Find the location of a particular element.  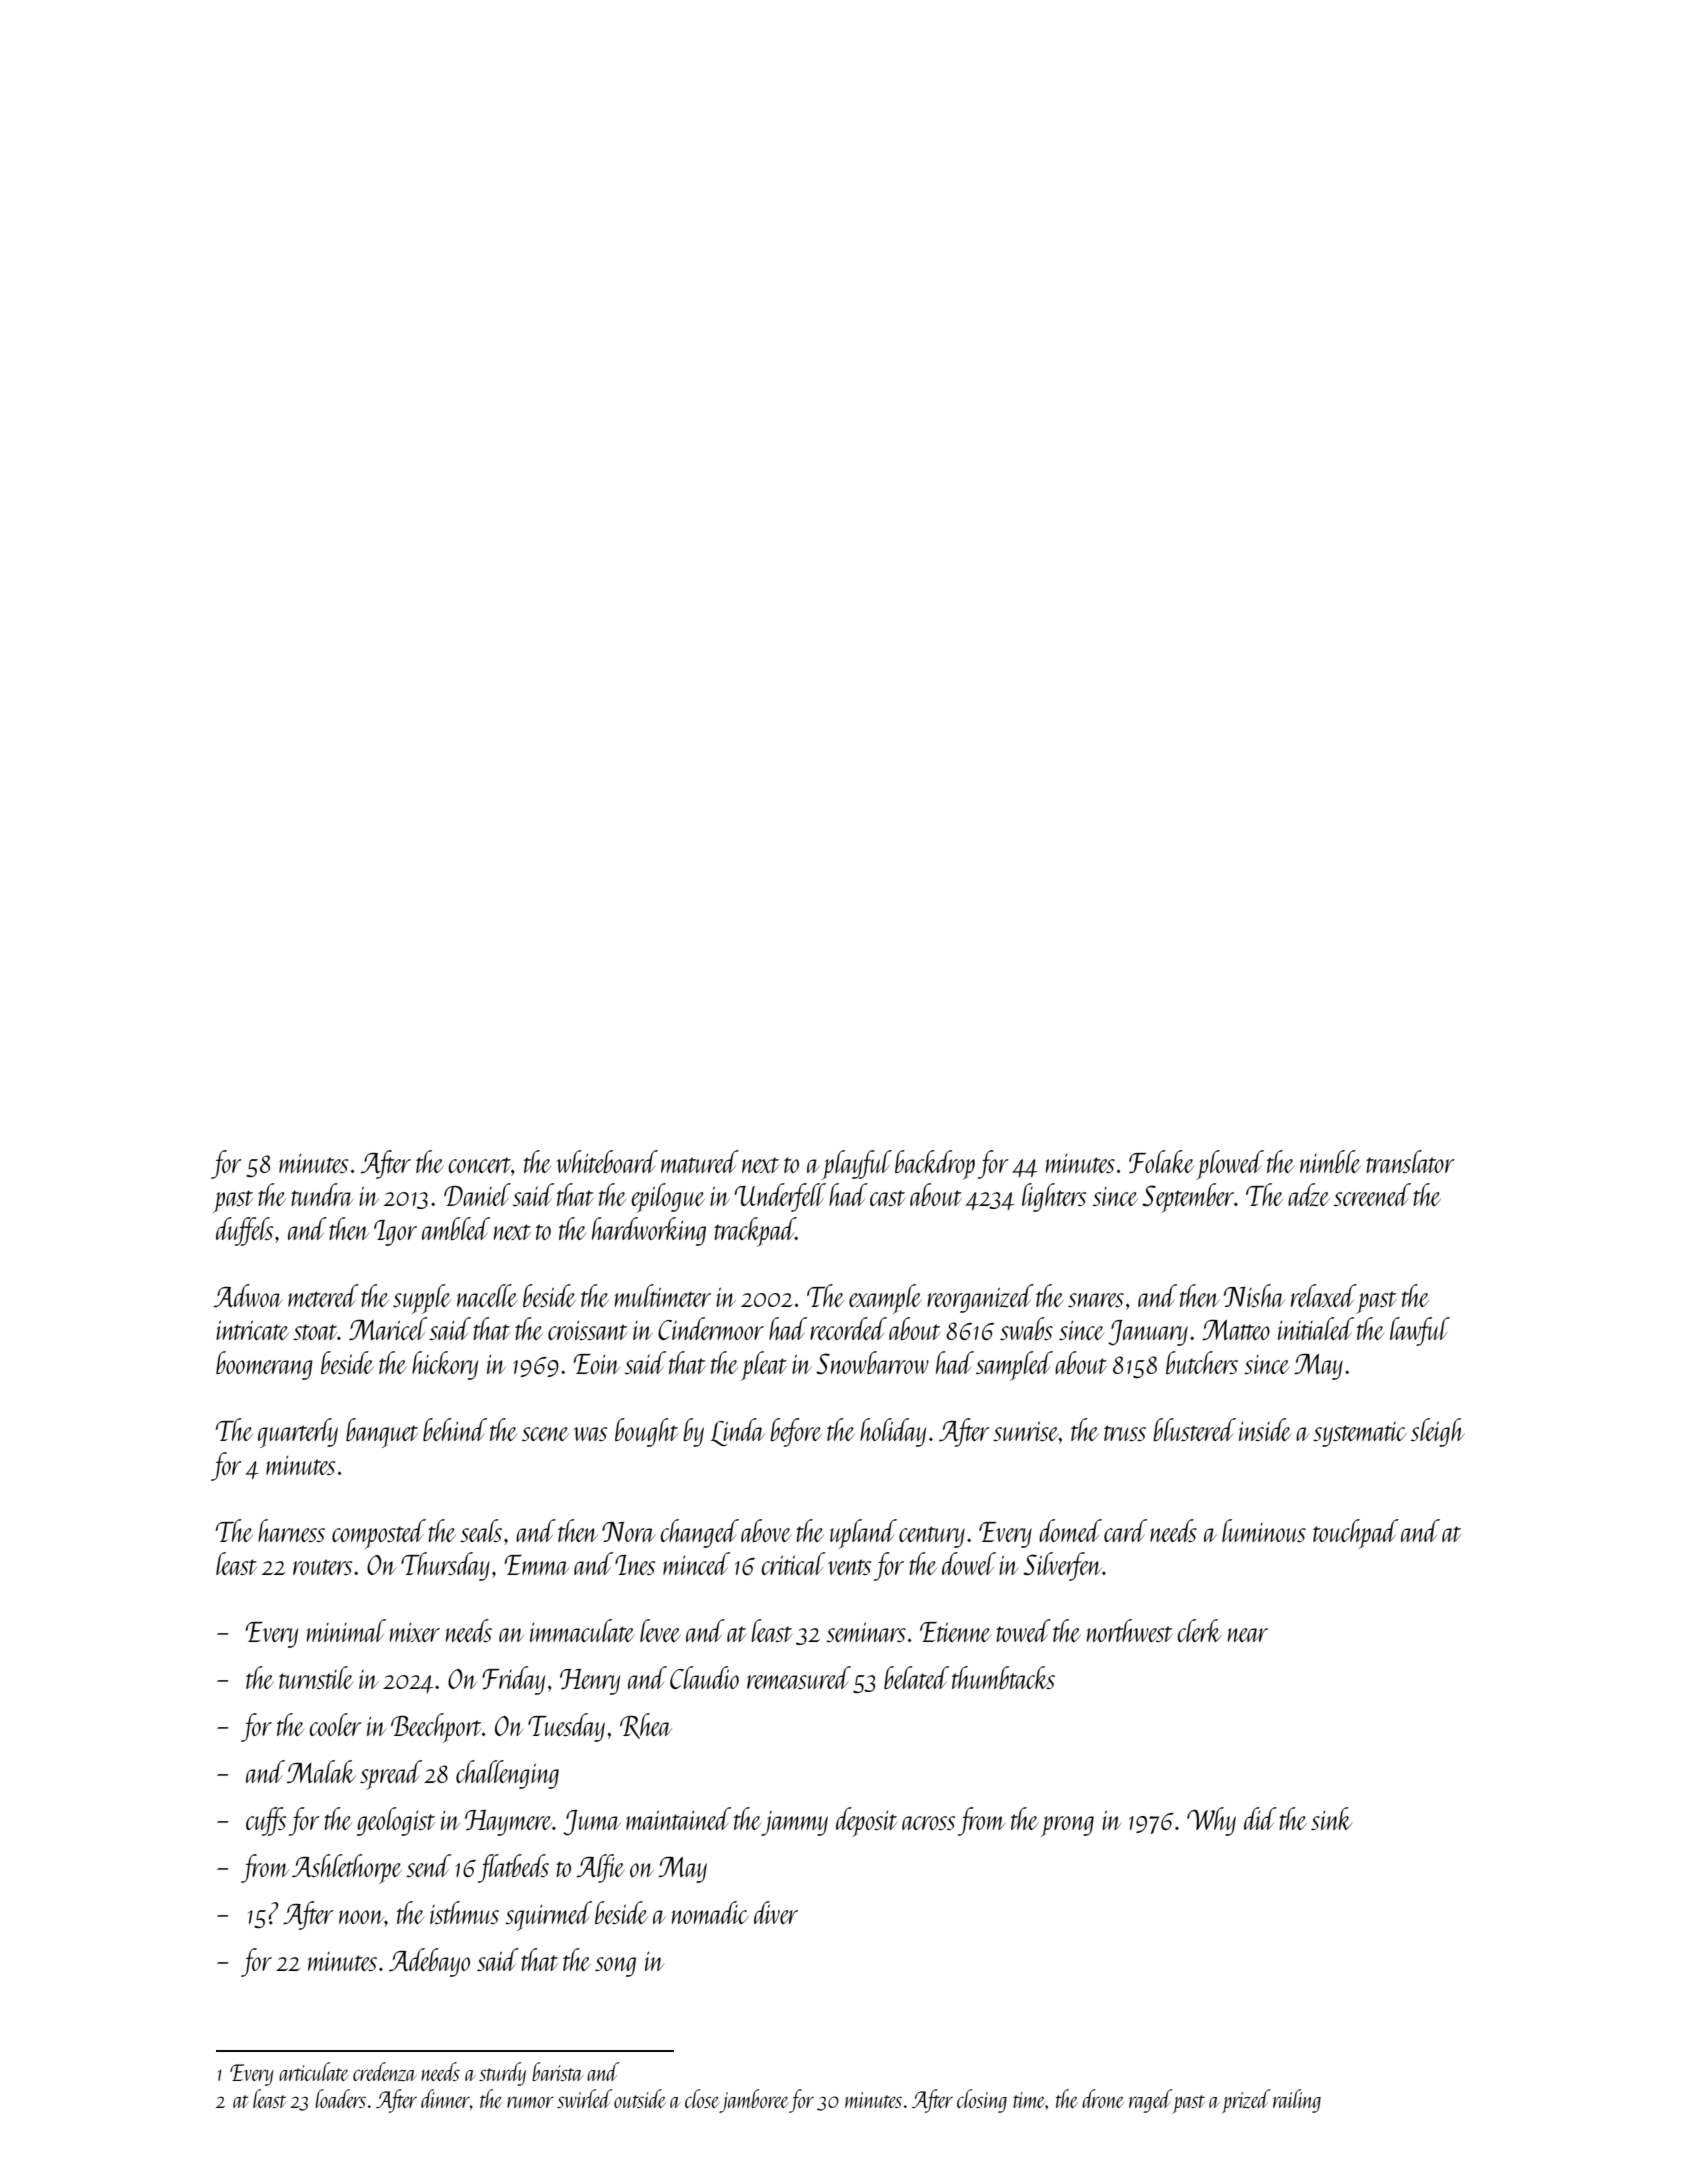

dinner is located at coordinates (445, 2098).
